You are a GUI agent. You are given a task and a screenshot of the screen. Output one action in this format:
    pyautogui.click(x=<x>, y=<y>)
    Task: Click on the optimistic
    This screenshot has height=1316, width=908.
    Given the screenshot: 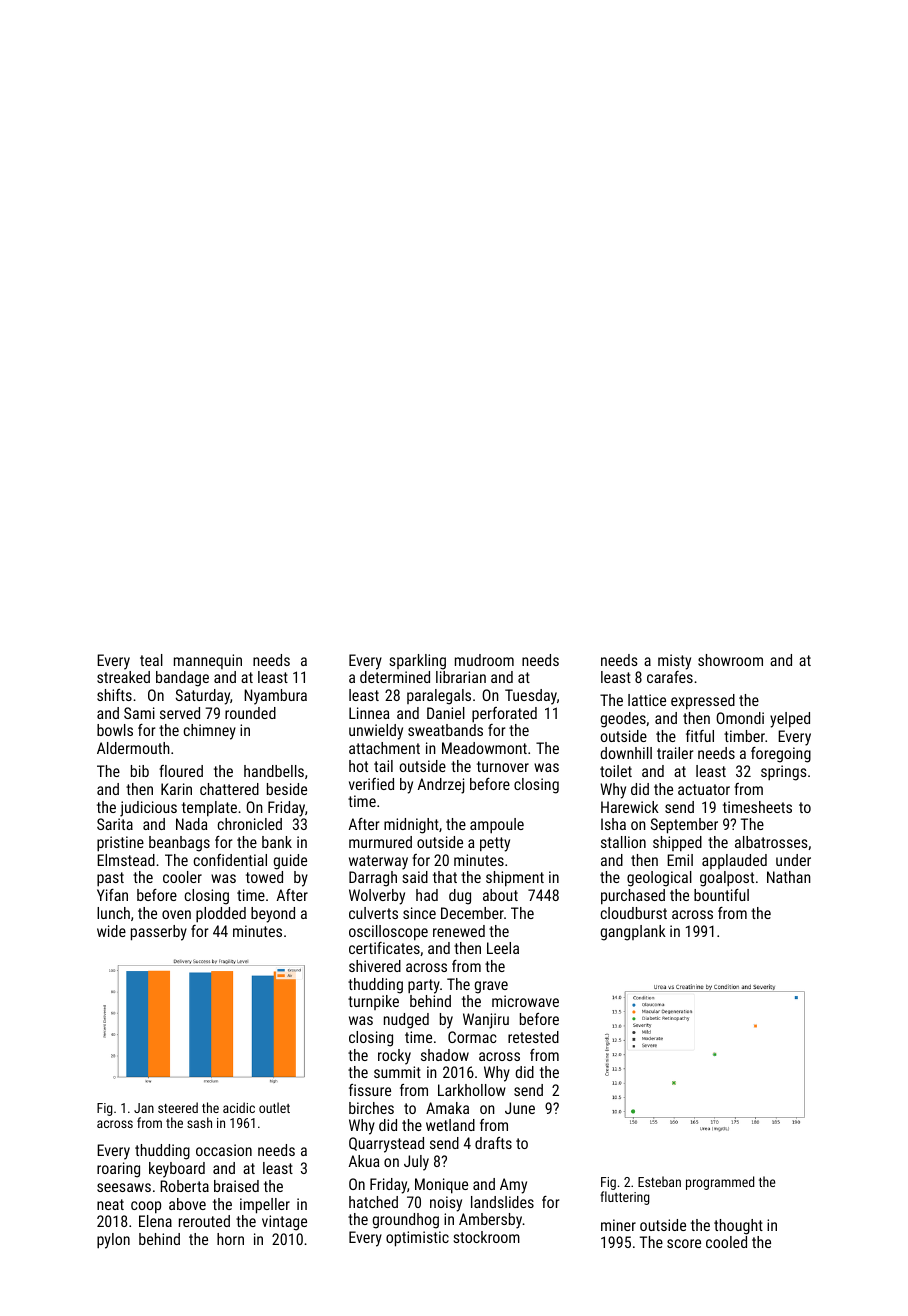 What is the action you would take?
    pyautogui.click(x=417, y=1239)
